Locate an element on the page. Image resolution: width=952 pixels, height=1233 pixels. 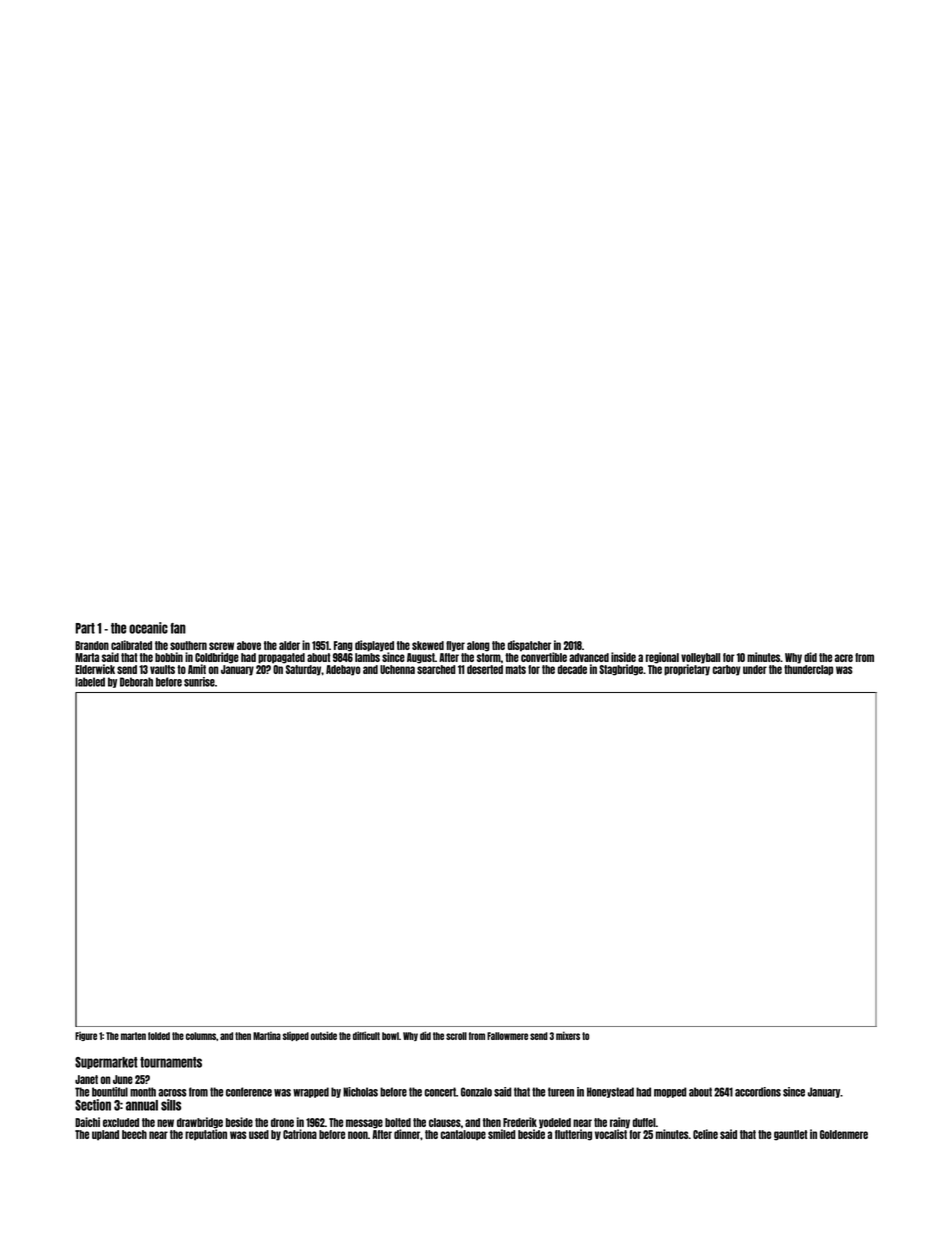
columns is located at coordinates (201, 1036).
